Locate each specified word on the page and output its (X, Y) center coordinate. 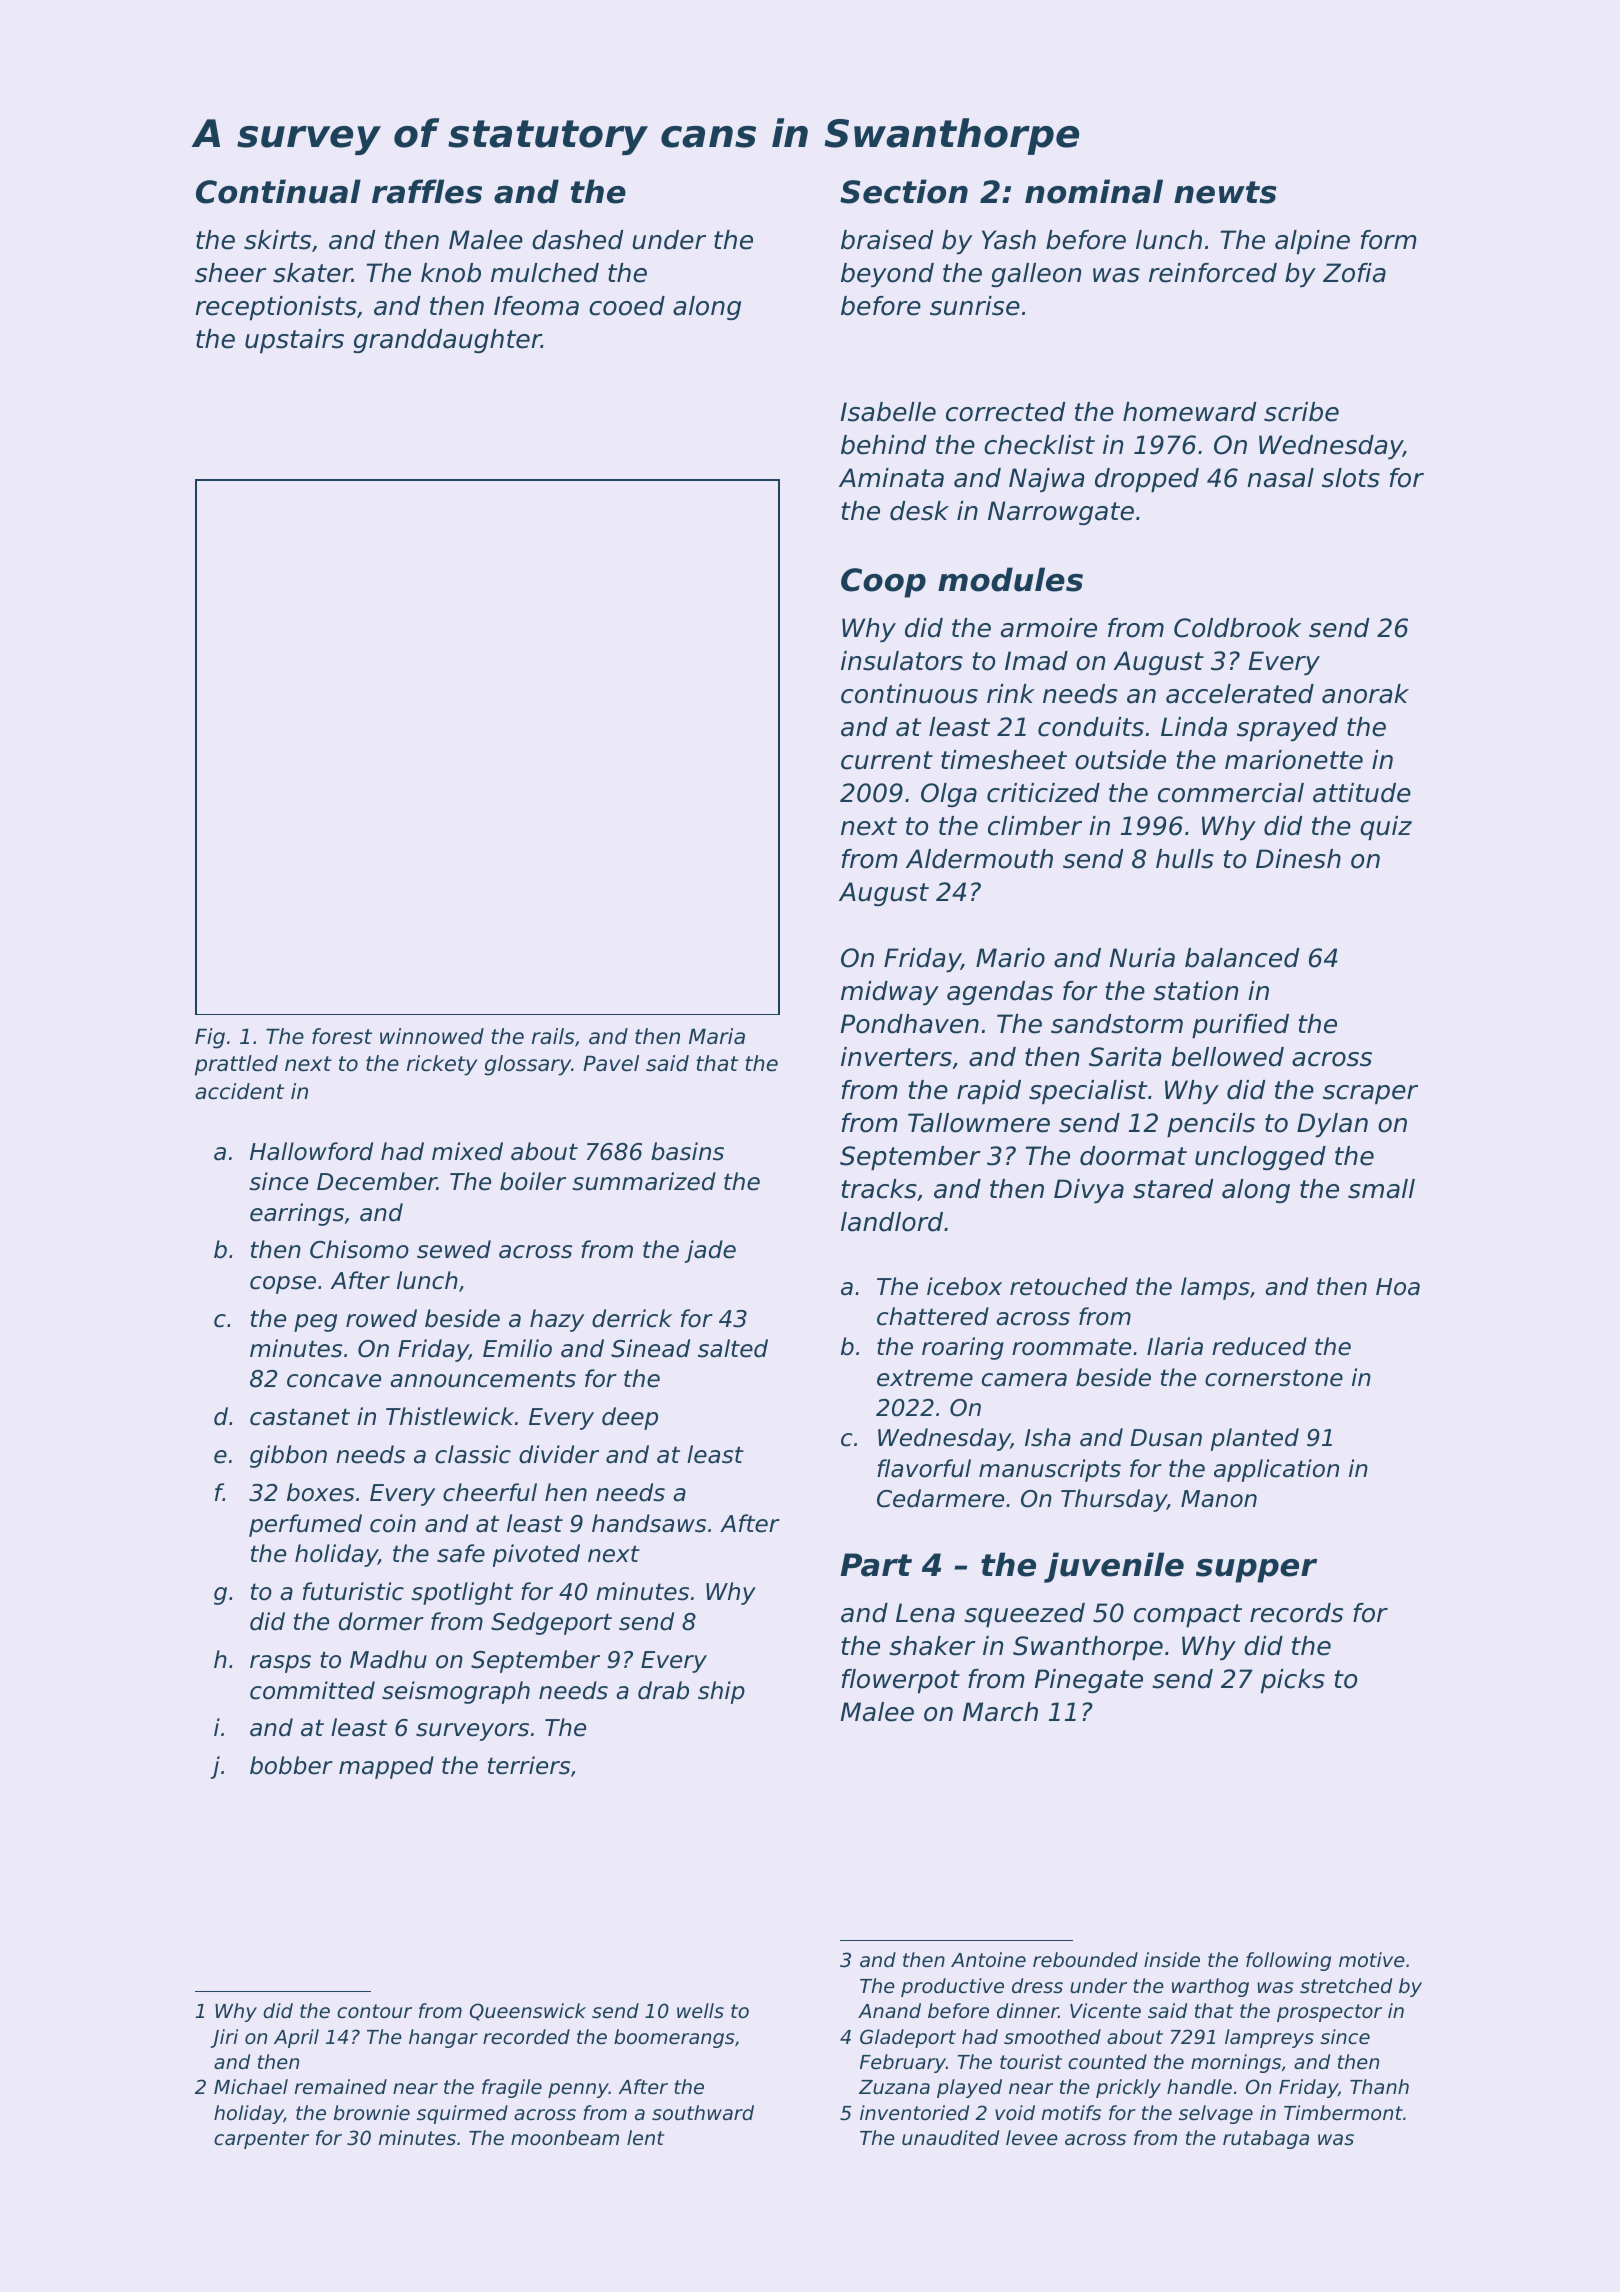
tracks (879, 1189)
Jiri (224, 2038)
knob (451, 273)
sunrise (975, 306)
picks (1293, 1681)
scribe (1301, 412)
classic (473, 1454)
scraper (1370, 1094)
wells (700, 2011)
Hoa (1398, 1287)
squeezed (1024, 1615)
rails (553, 1036)
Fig (210, 1038)
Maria (717, 1036)
